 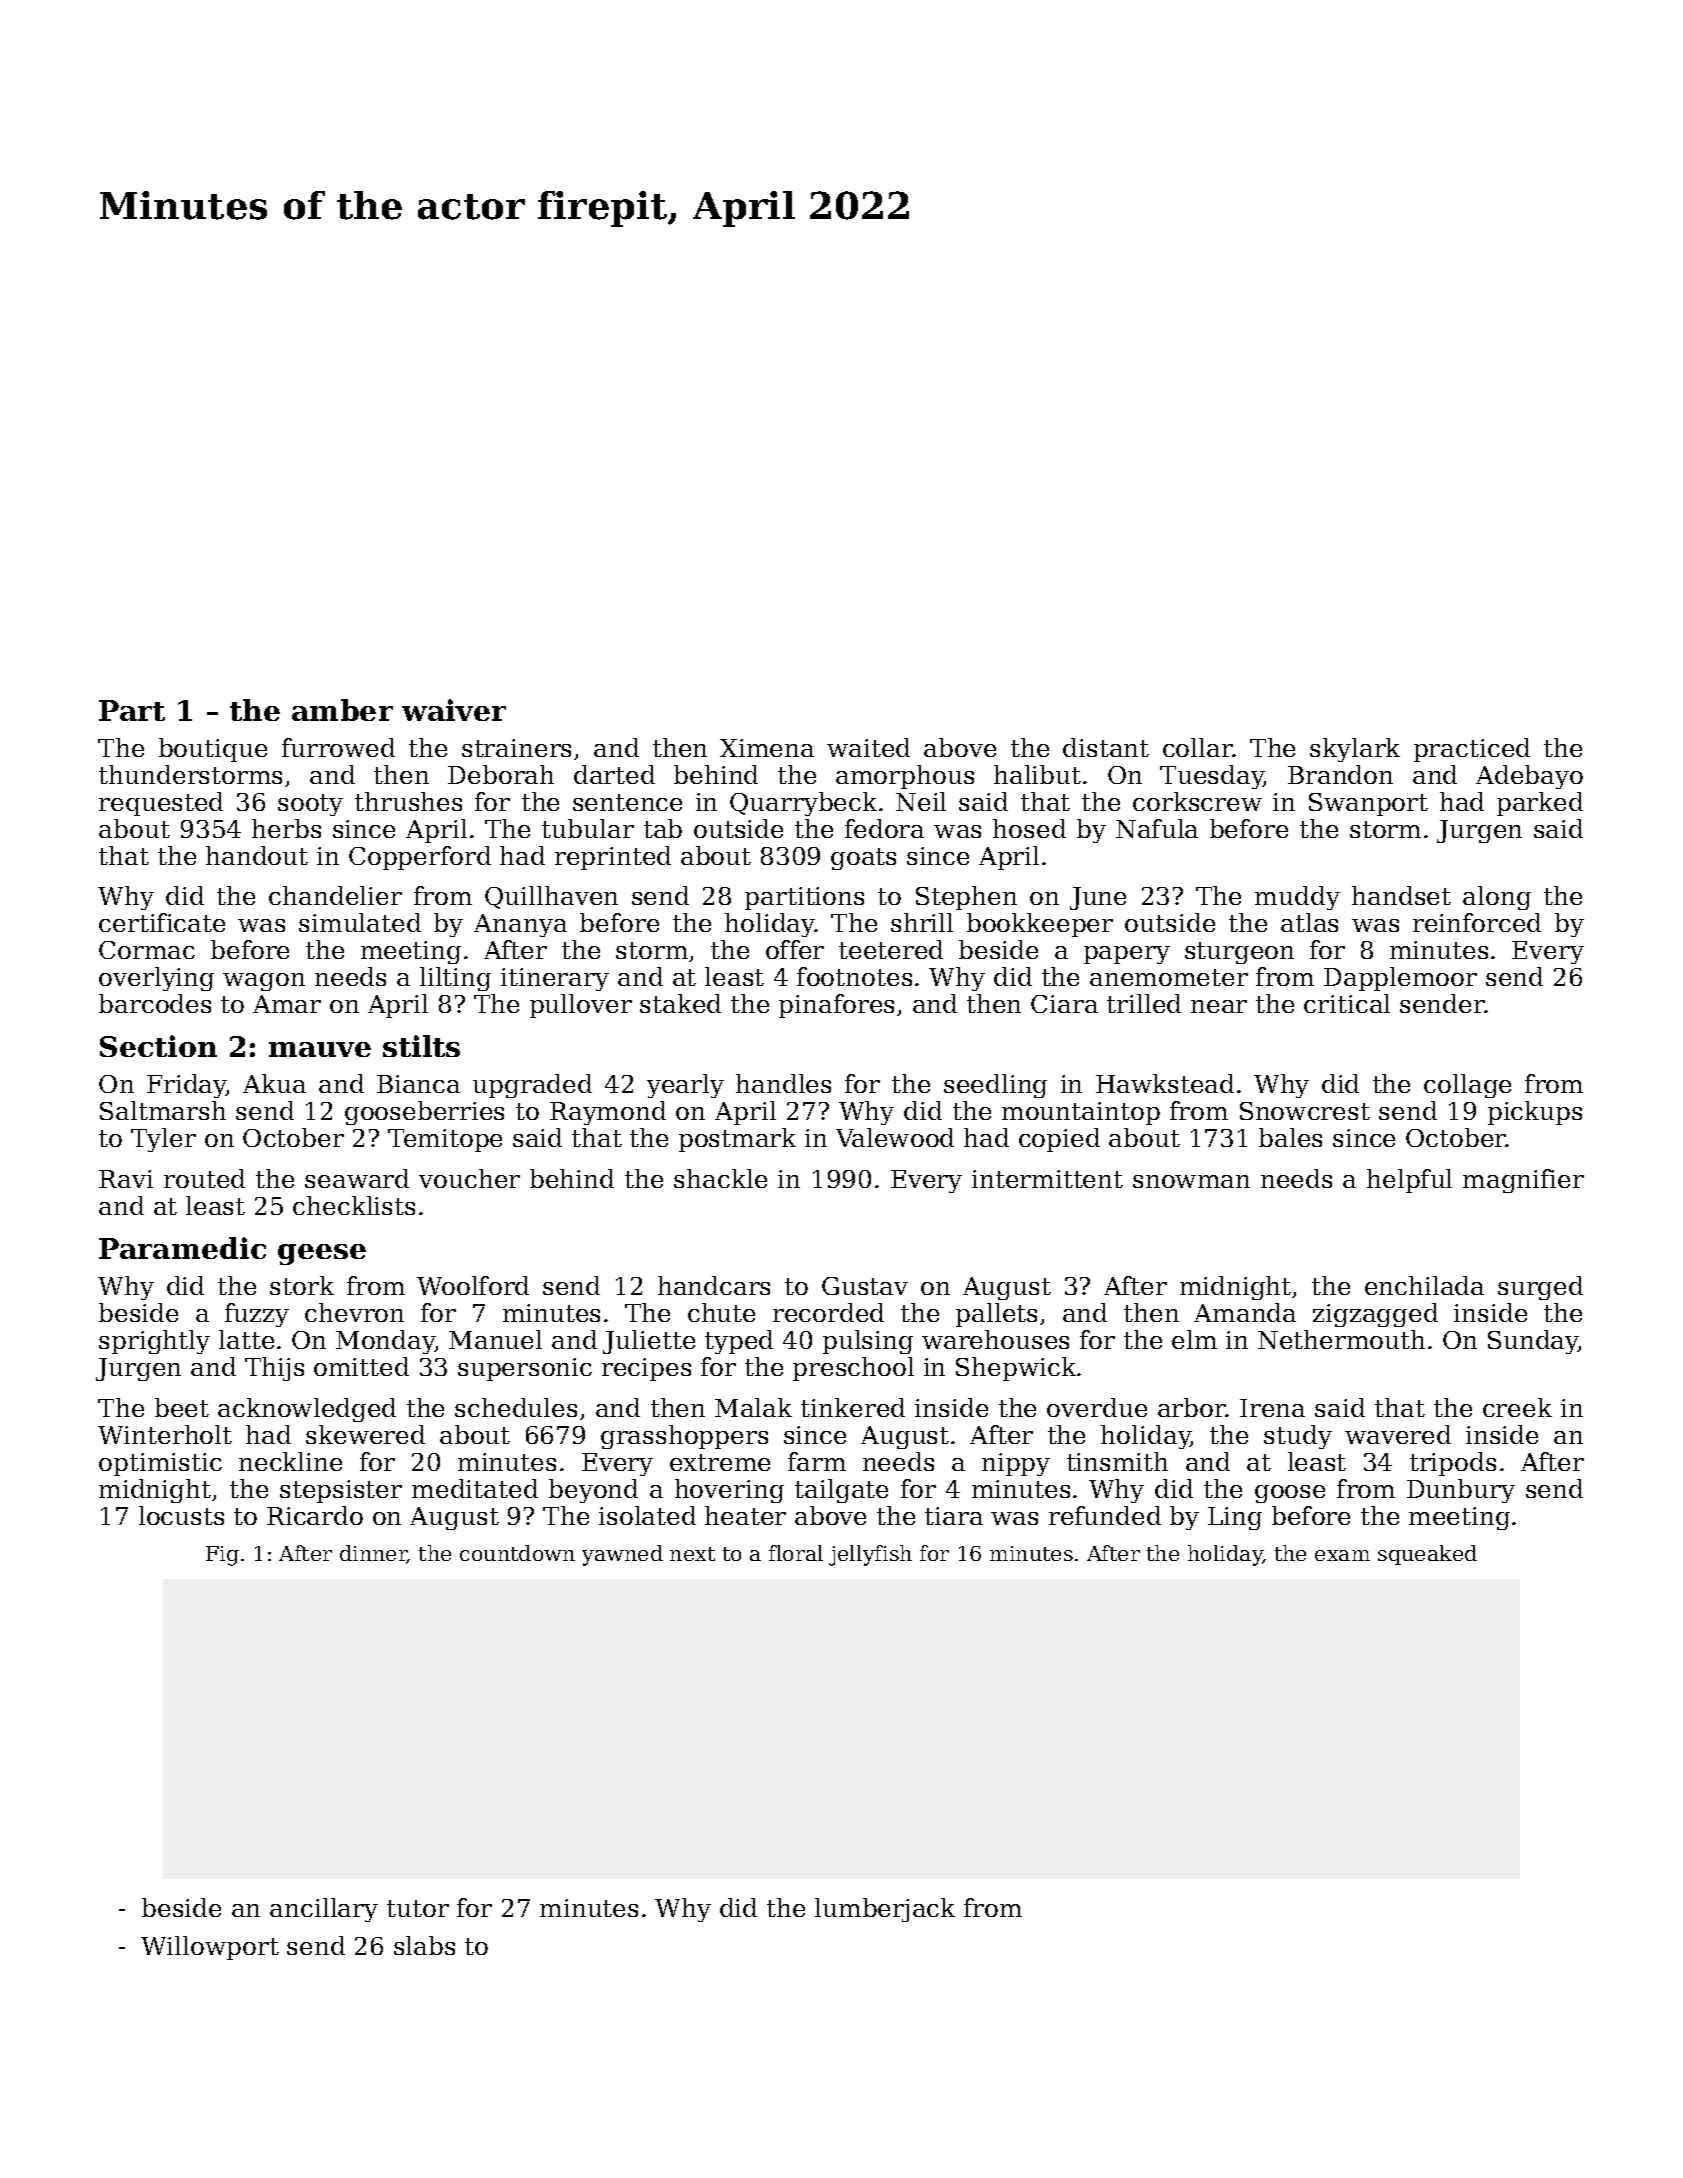 What do you see at coordinates (210, 1948) in the image?
I see `Willowport` at bounding box center [210, 1948].
